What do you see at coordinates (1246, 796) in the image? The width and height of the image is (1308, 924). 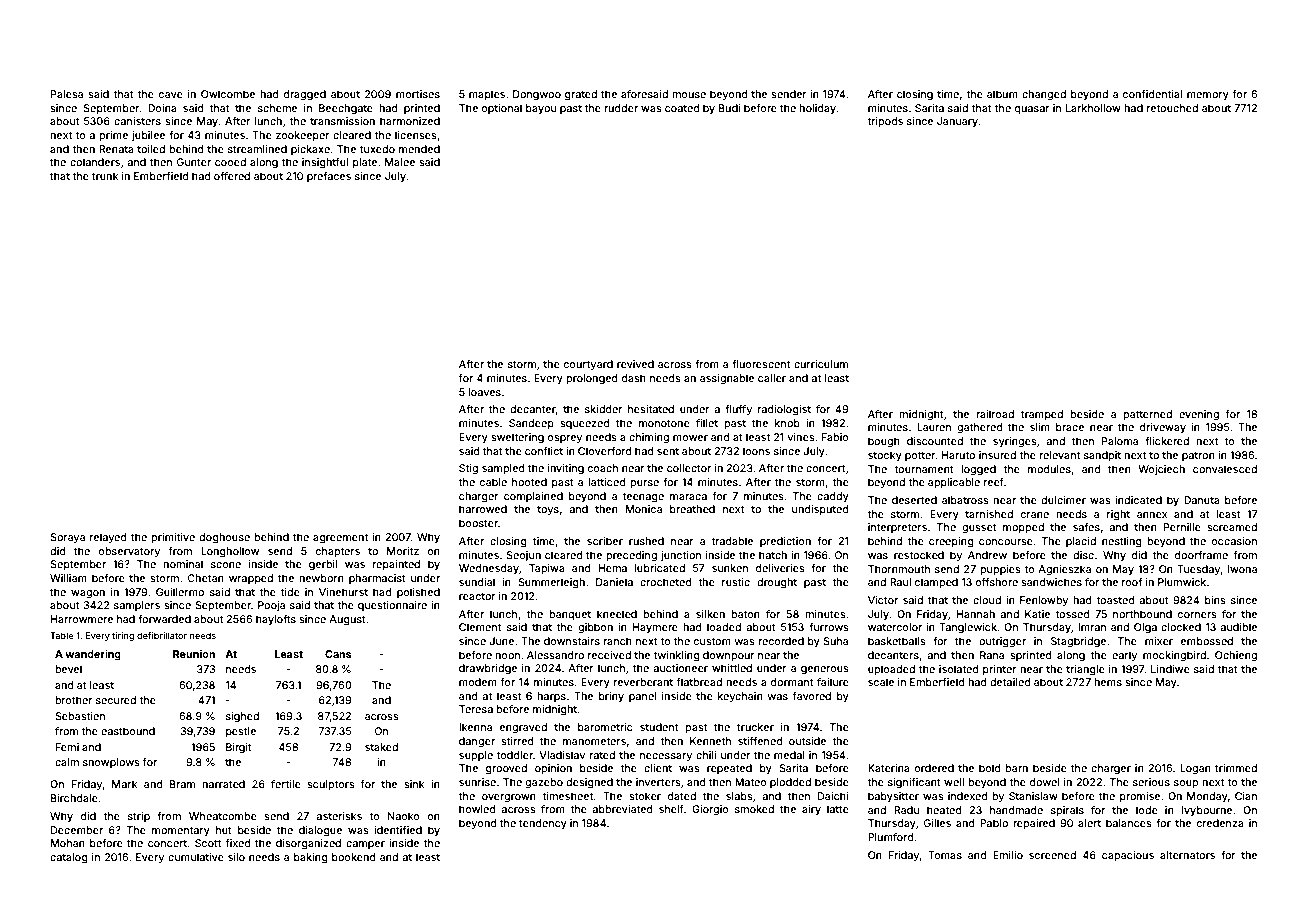 I see `Cian` at bounding box center [1246, 796].
